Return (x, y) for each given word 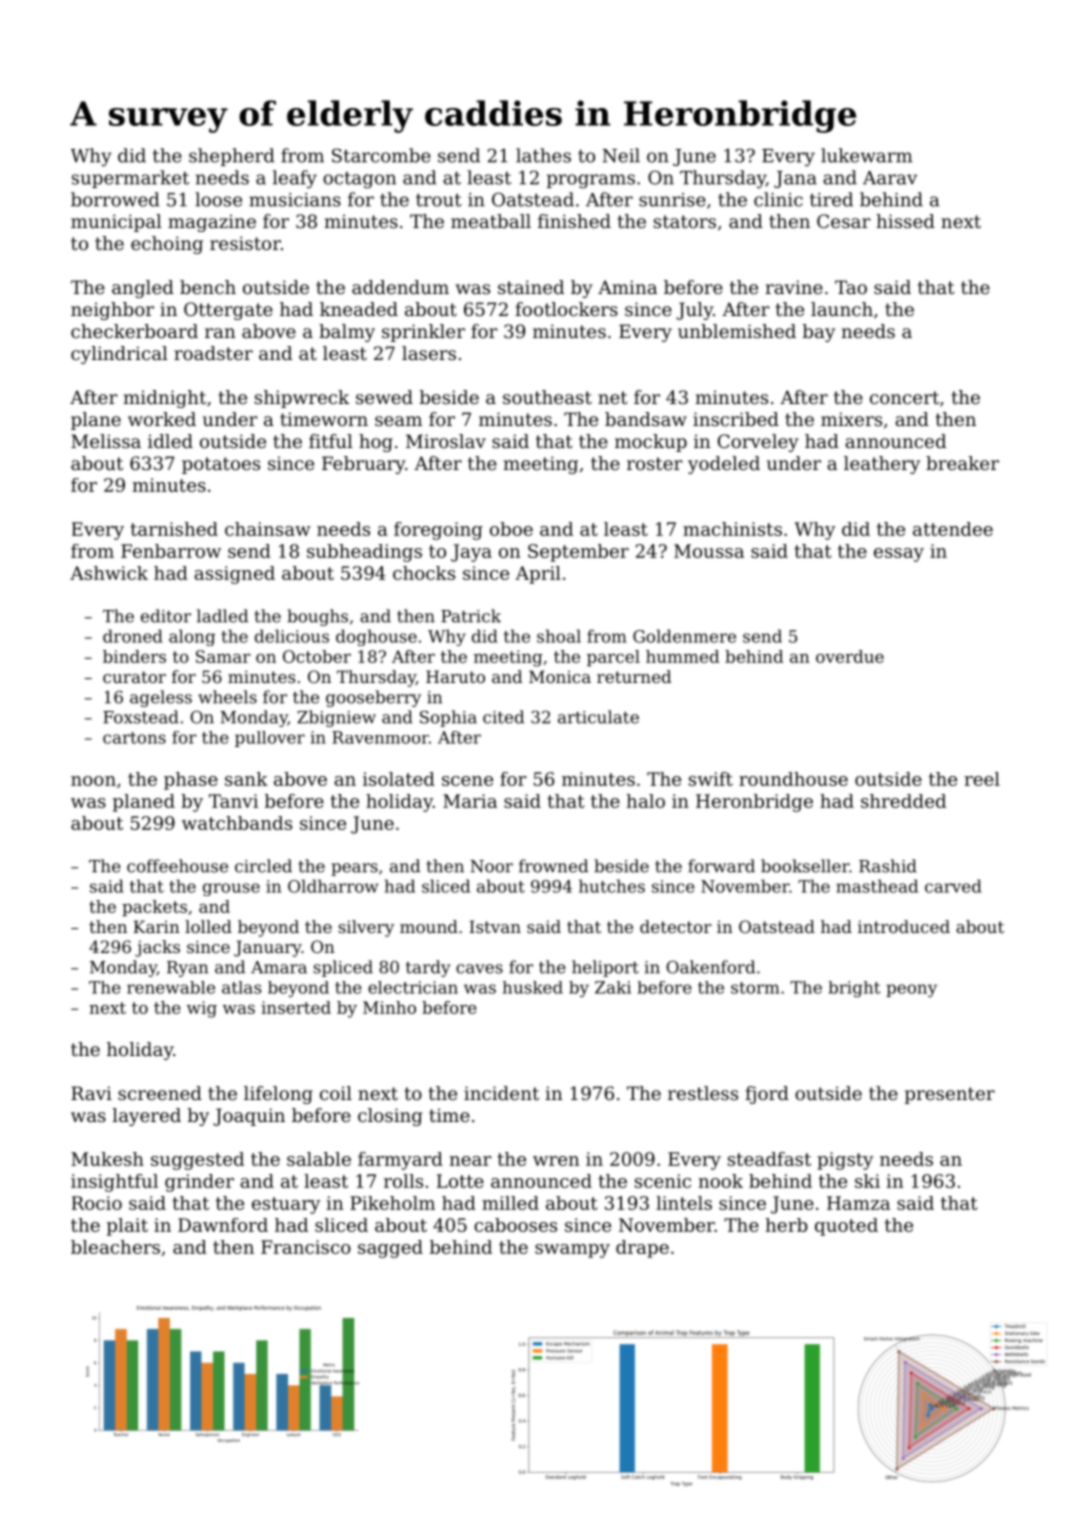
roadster (213, 353)
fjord (767, 1095)
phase (191, 781)
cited (503, 717)
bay (819, 333)
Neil (621, 155)
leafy (295, 179)
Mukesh (107, 1159)
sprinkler (423, 333)
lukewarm (867, 155)
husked (533, 987)
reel (982, 779)
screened (160, 1093)
